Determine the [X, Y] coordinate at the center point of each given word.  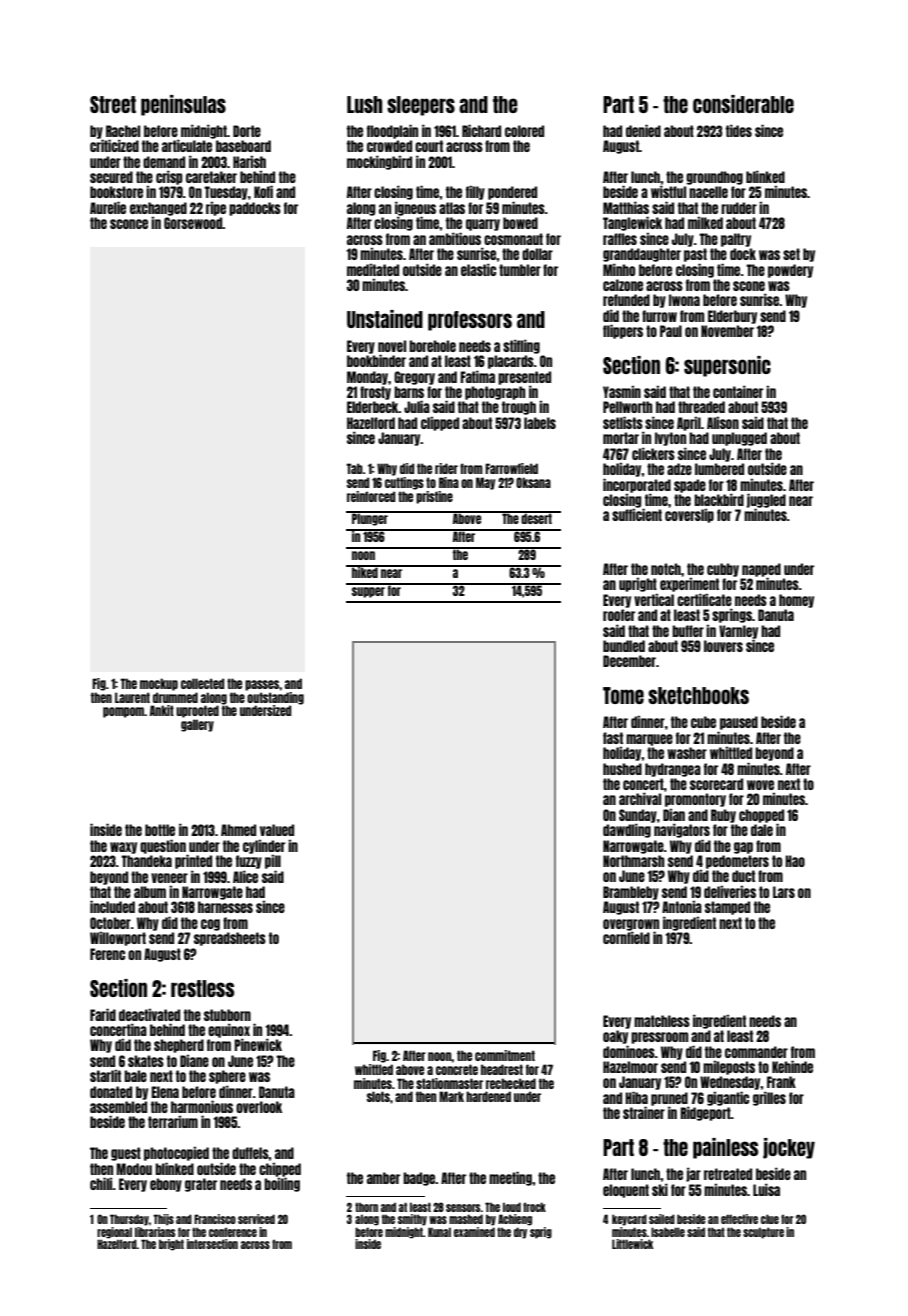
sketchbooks [698, 695]
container [738, 391]
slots [378, 1096]
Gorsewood [193, 223]
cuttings [404, 483]
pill [273, 861]
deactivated [149, 1014]
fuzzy [249, 862]
